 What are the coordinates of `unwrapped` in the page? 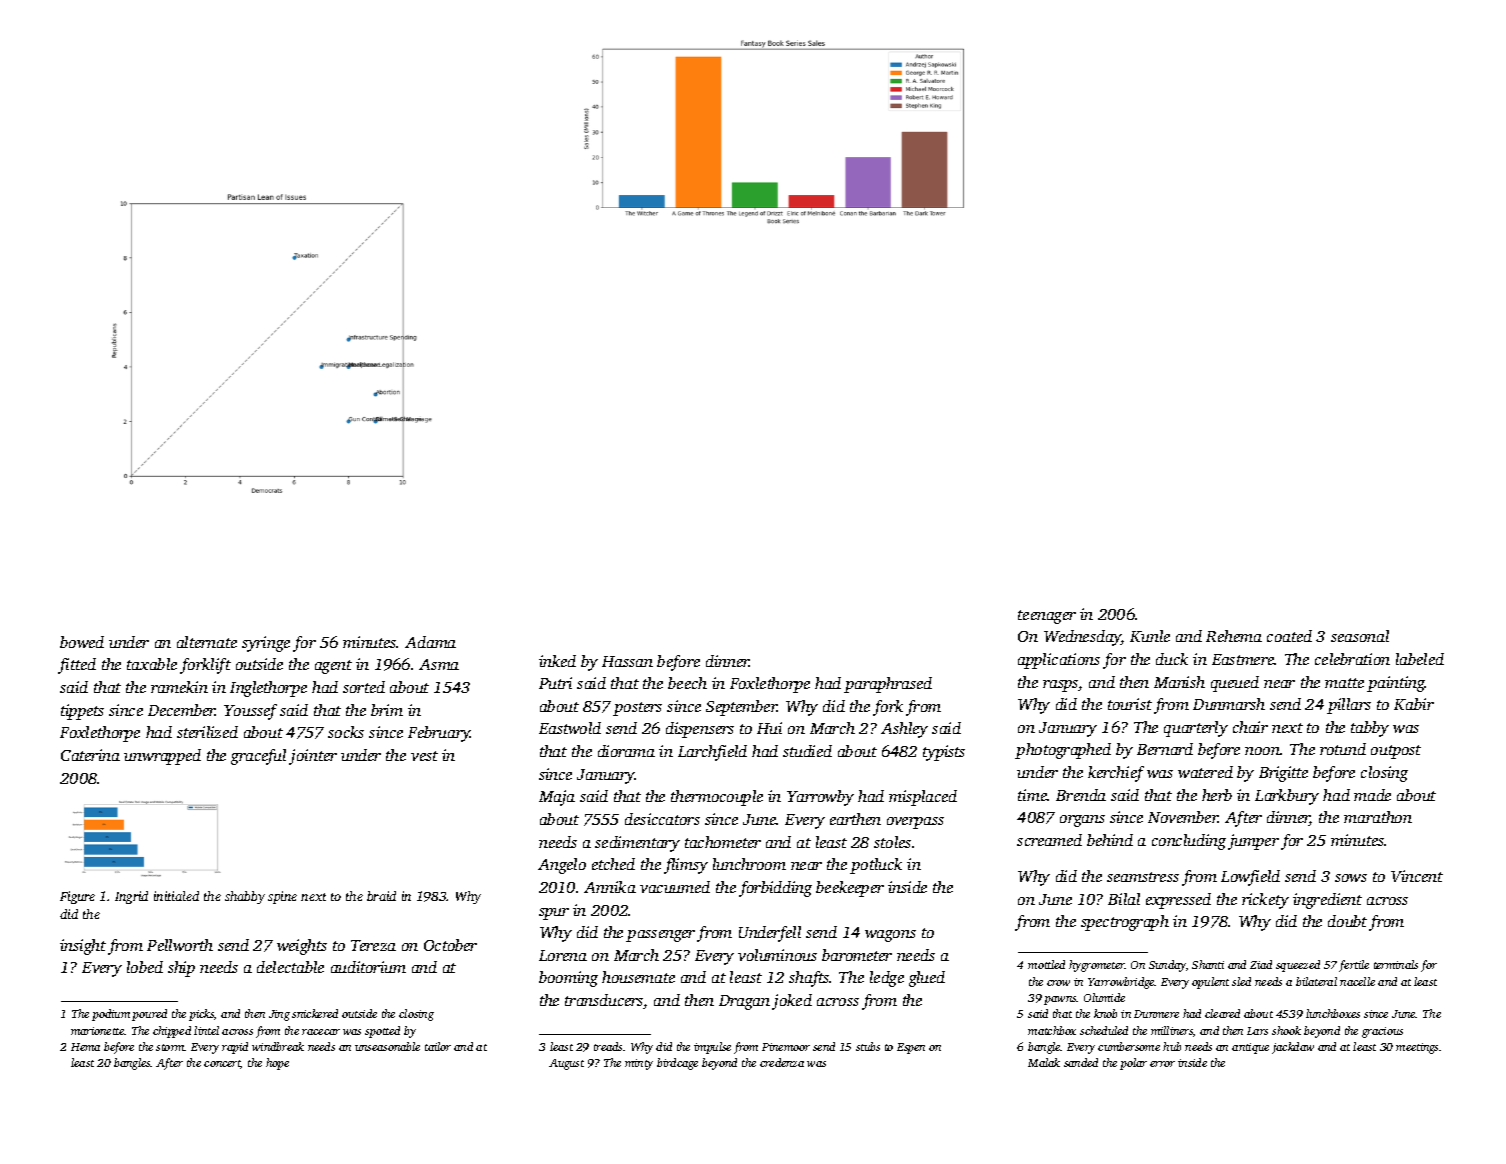 It's located at (162, 757).
